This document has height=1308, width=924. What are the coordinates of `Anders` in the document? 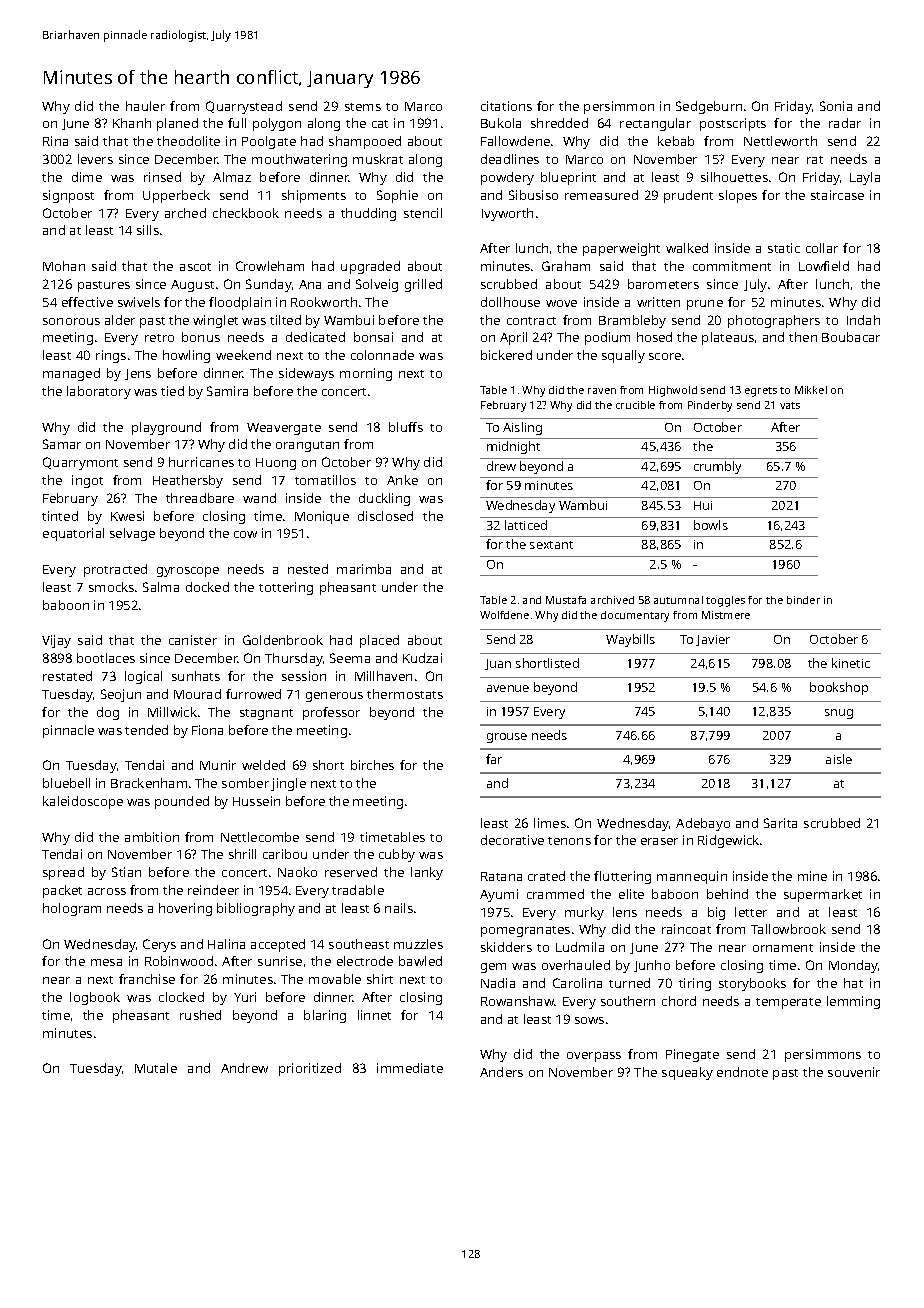 It's located at (501, 1072).
